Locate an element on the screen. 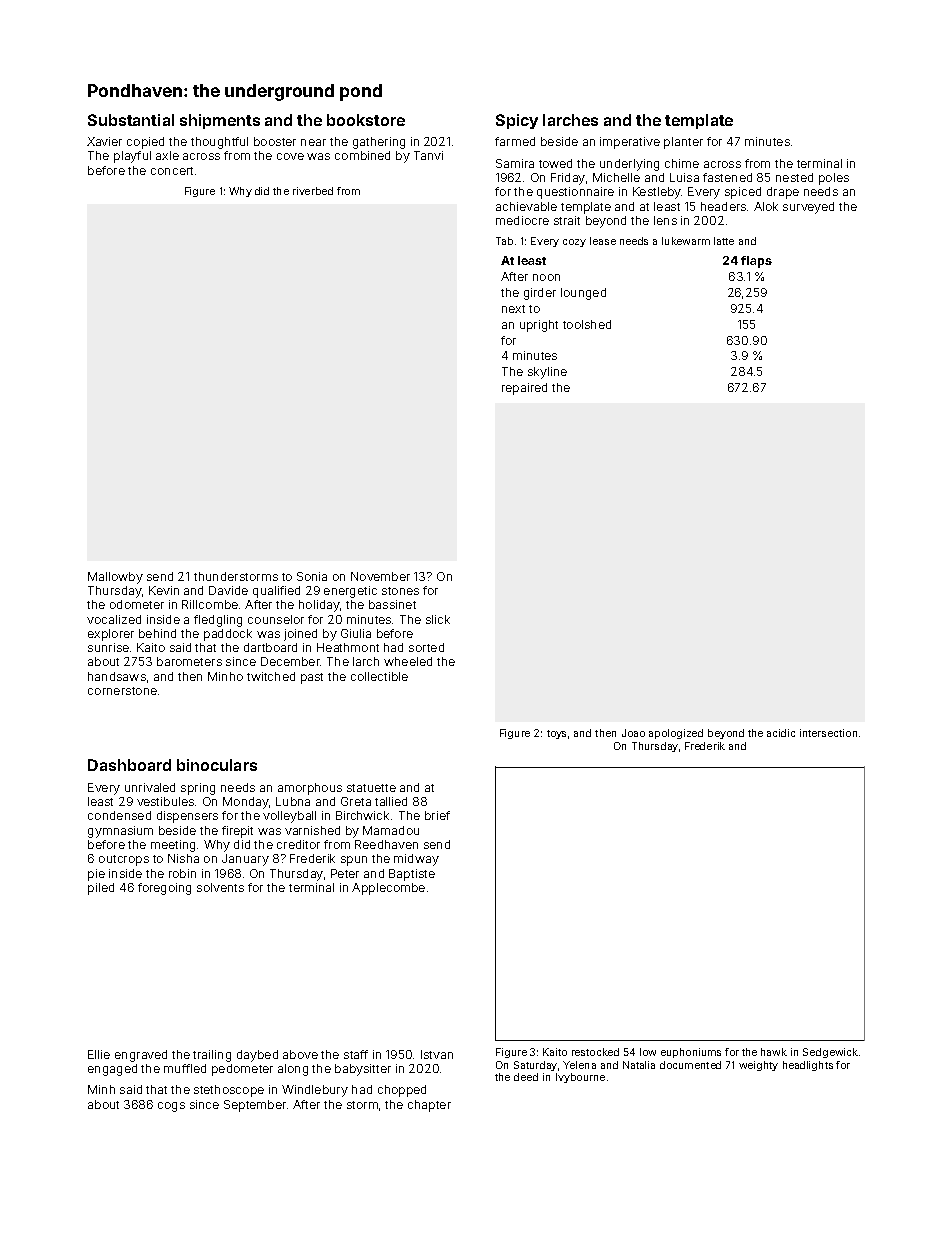  acidic is located at coordinates (781, 733).
